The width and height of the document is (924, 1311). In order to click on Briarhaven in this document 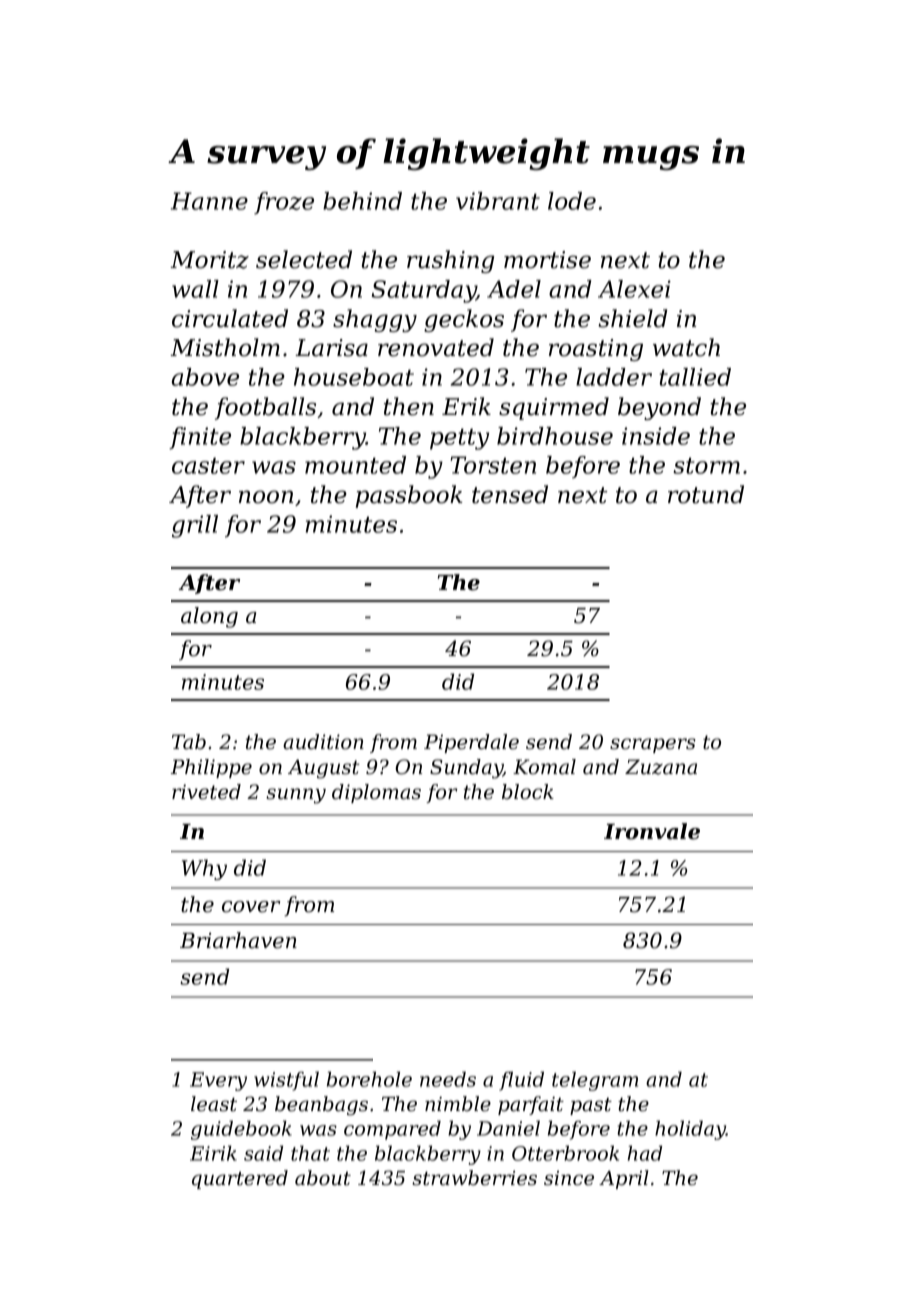, I will do `click(238, 940)`.
